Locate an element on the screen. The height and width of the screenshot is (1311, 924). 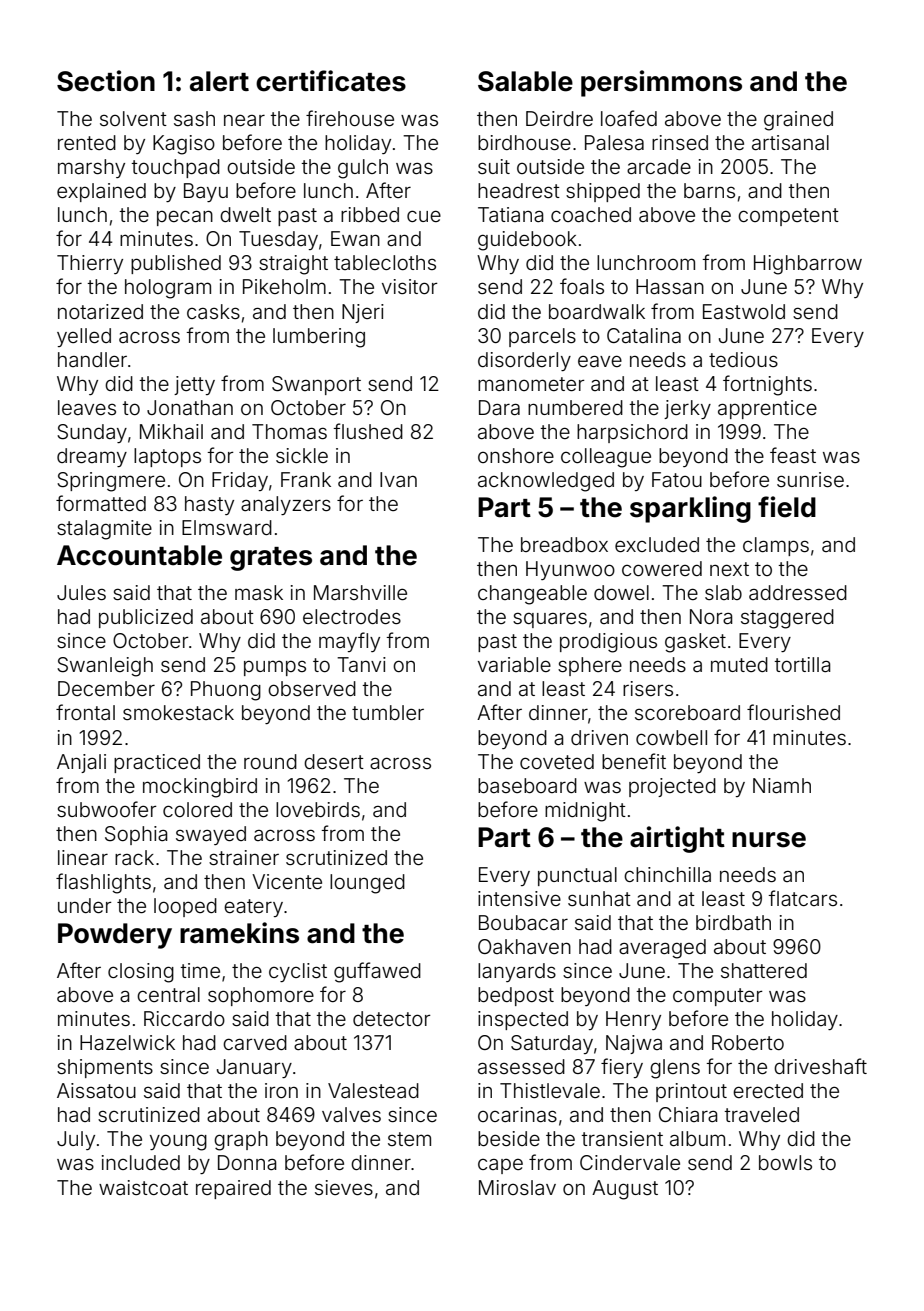
waistcoat is located at coordinates (143, 1187).
